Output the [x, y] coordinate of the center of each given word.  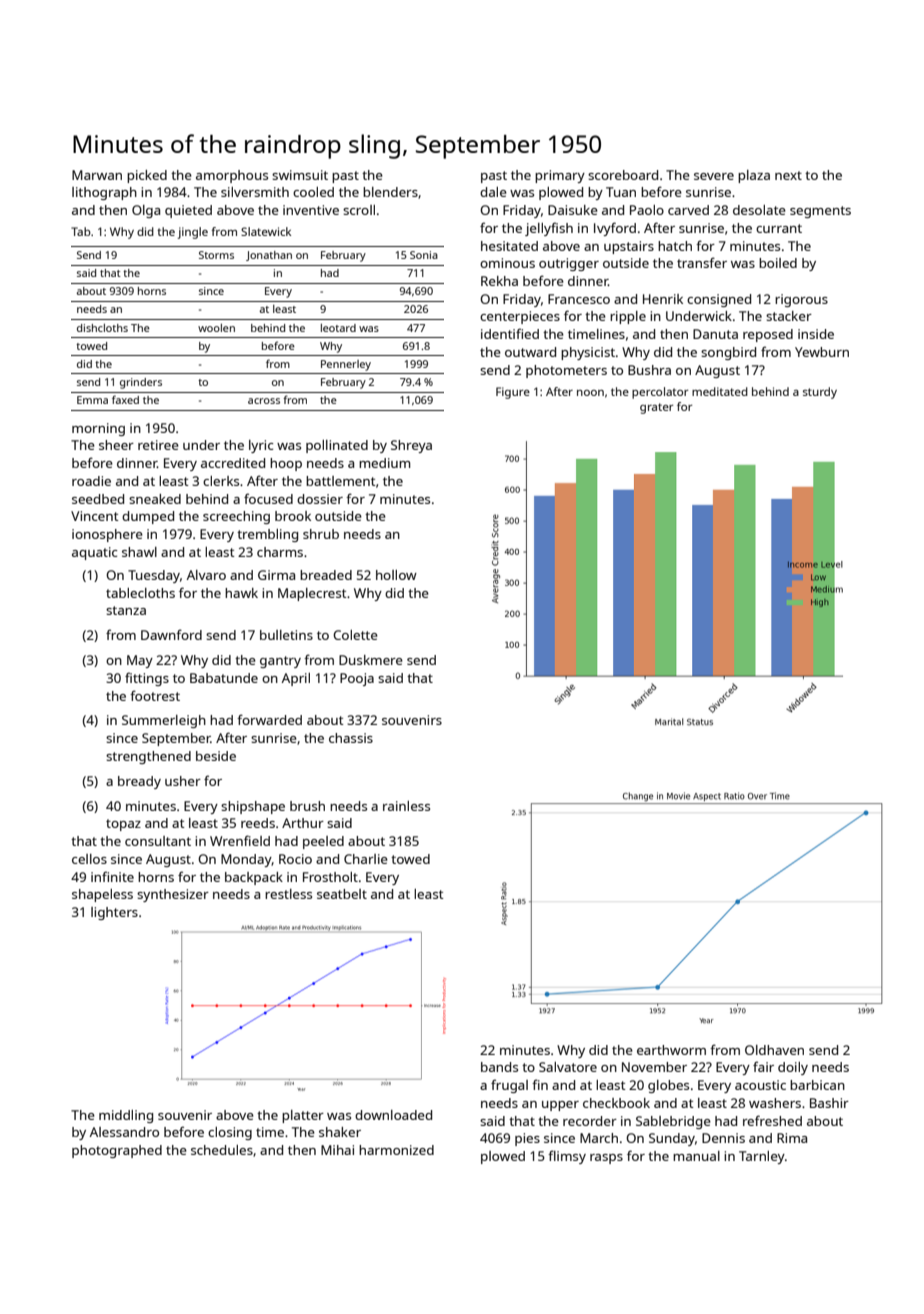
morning [98, 429]
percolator [660, 393]
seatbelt [342, 894]
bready [139, 782]
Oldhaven [774, 1050]
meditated [720, 391]
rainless [406, 806]
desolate [759, 210]
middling [126, 1116]
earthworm [671, 1050]
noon [590, 393]
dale [493, 192]
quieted [188, 211]
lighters [114, 913]
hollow [396, 575]
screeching [236, 517]
